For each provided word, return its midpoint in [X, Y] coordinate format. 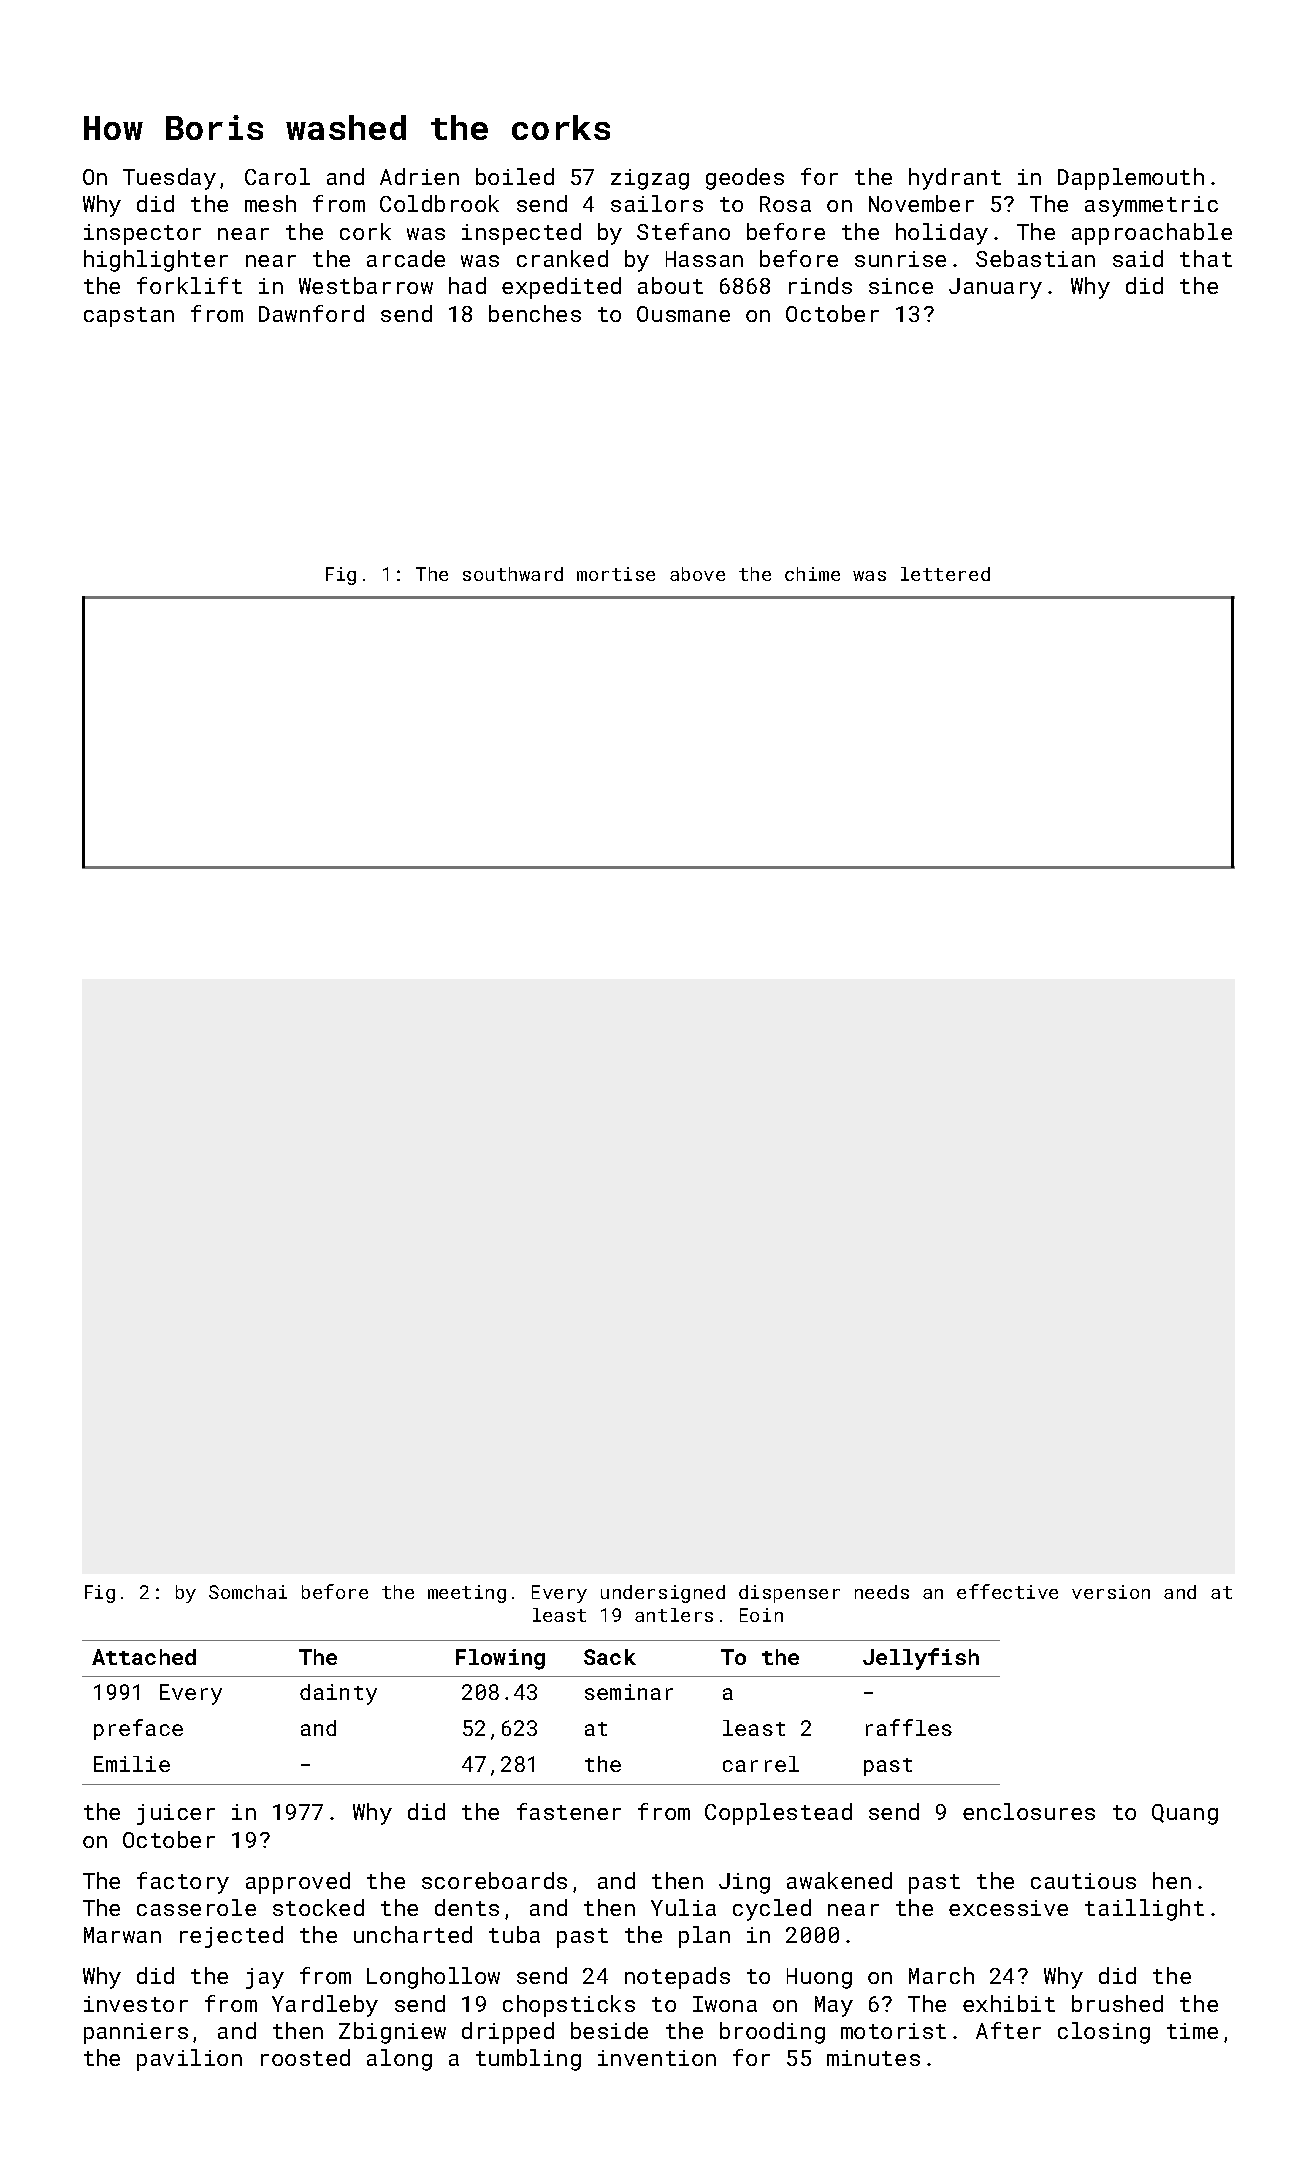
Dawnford [311, 313]
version [1111, 1592]
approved [298, 1883]
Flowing [500, 1659]
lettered [945, 574]
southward [513, 574]
